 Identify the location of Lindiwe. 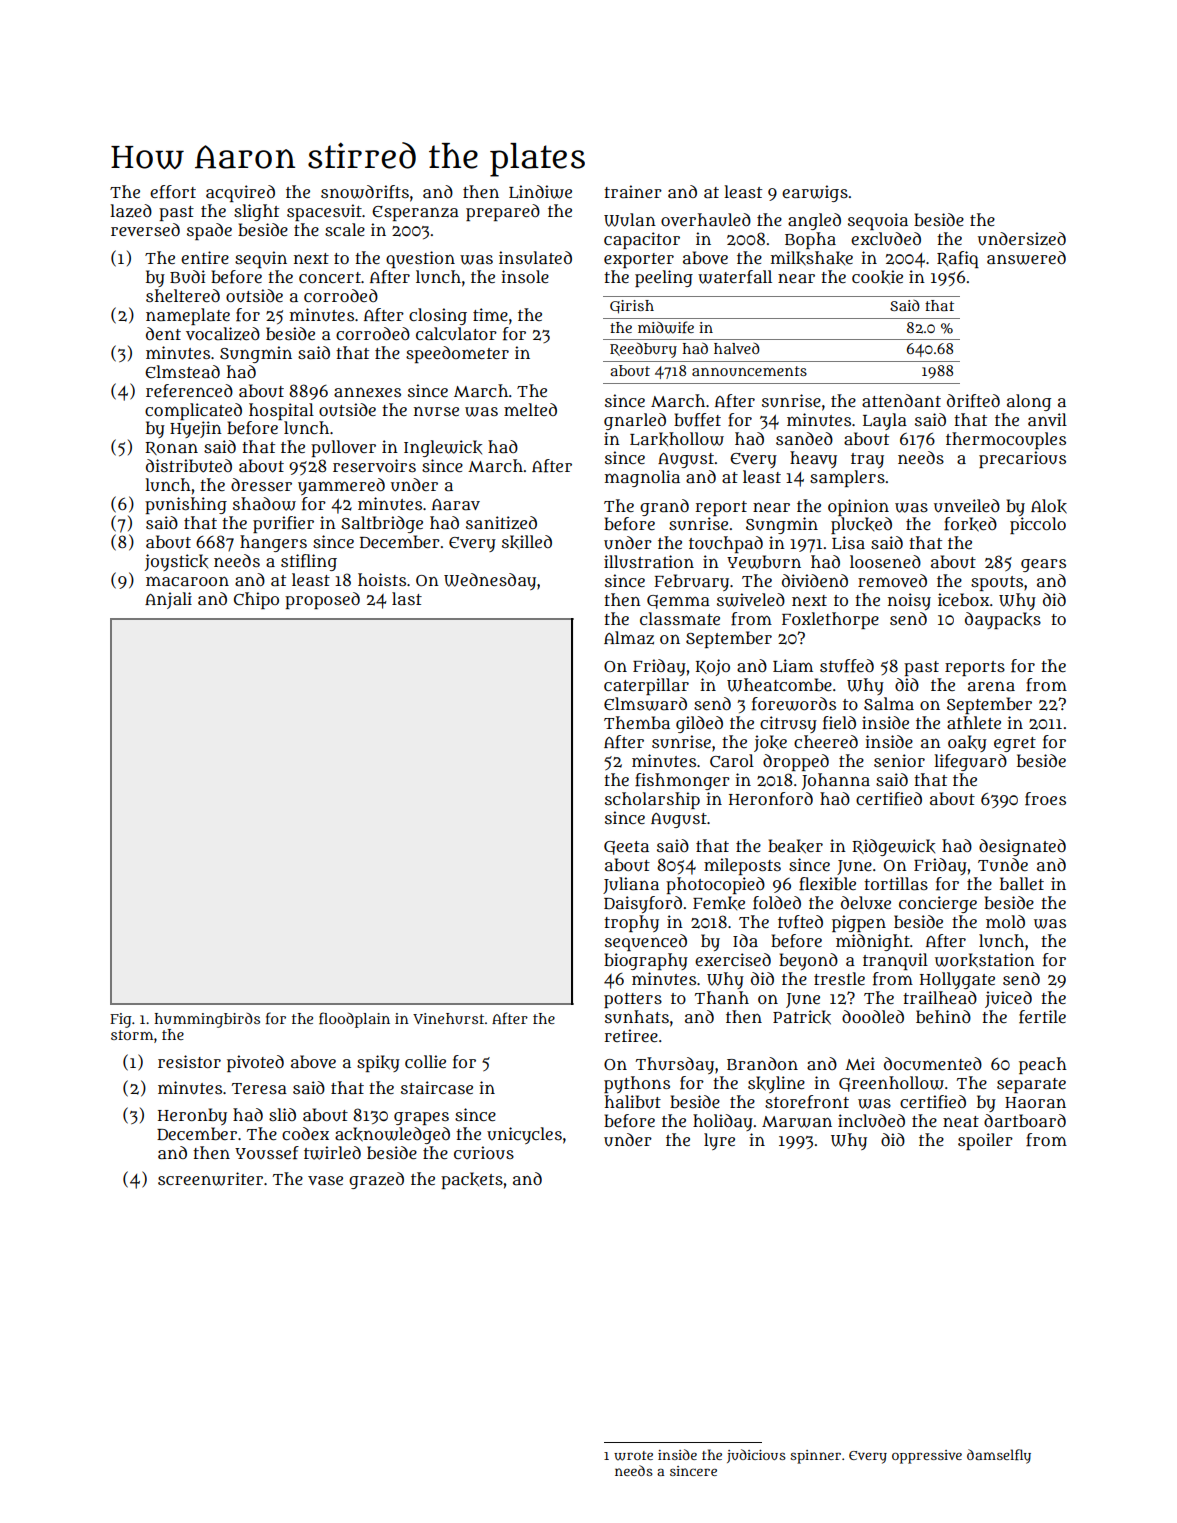
(540, 192).
